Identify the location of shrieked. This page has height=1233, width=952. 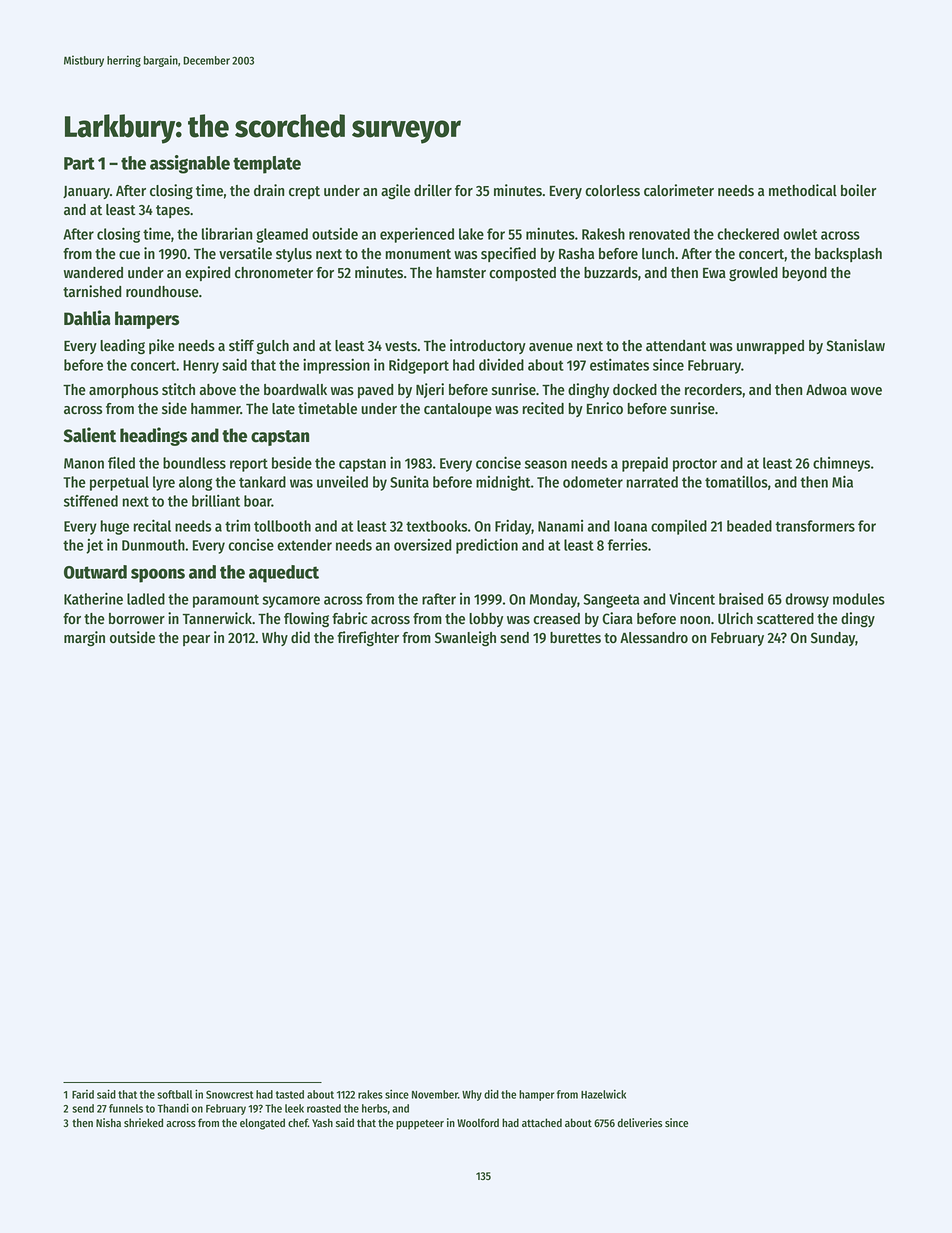
(143, 1122).
